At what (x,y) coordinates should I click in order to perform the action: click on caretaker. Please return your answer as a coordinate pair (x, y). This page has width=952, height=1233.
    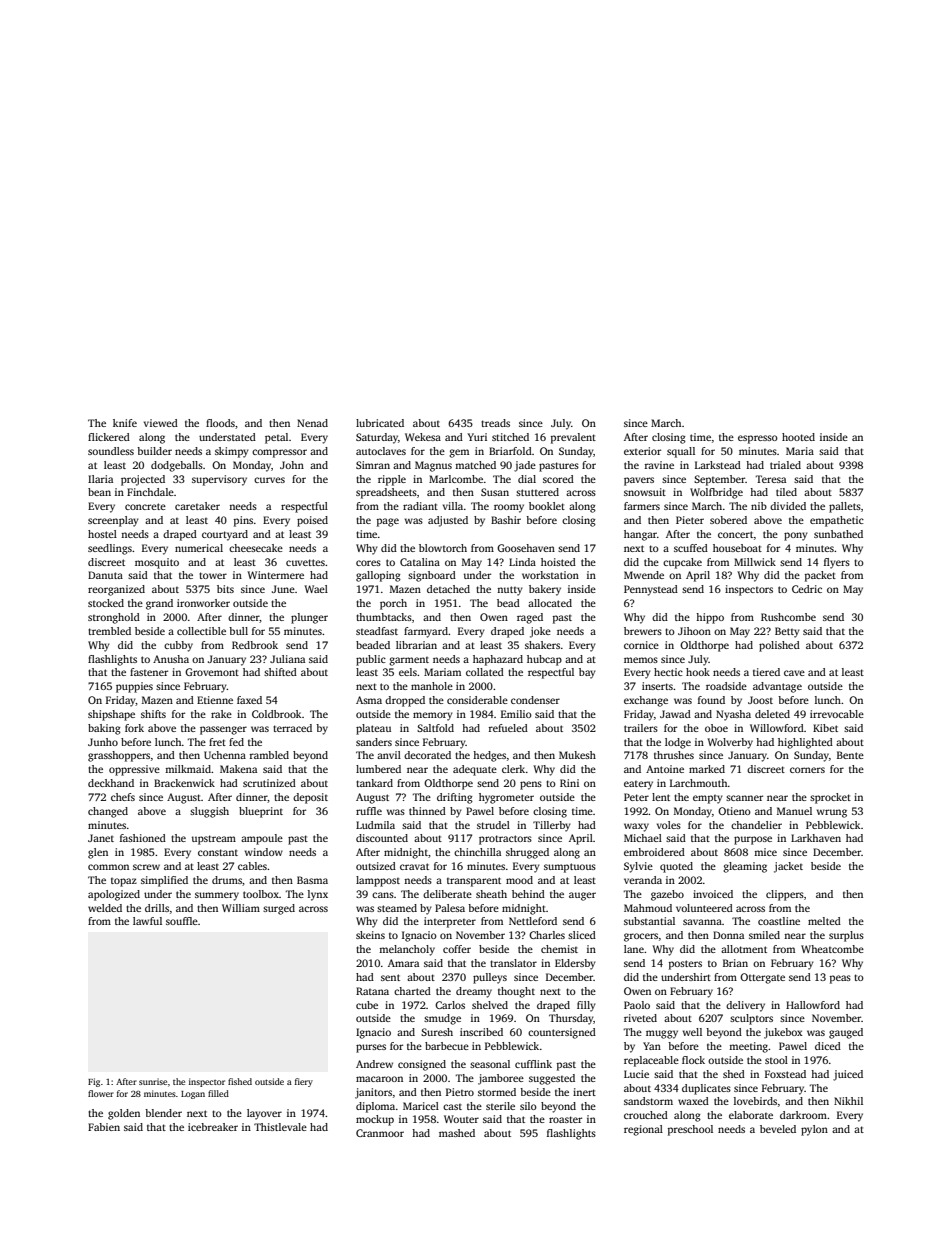
    Looking at the image, I should click on (197, 506).
